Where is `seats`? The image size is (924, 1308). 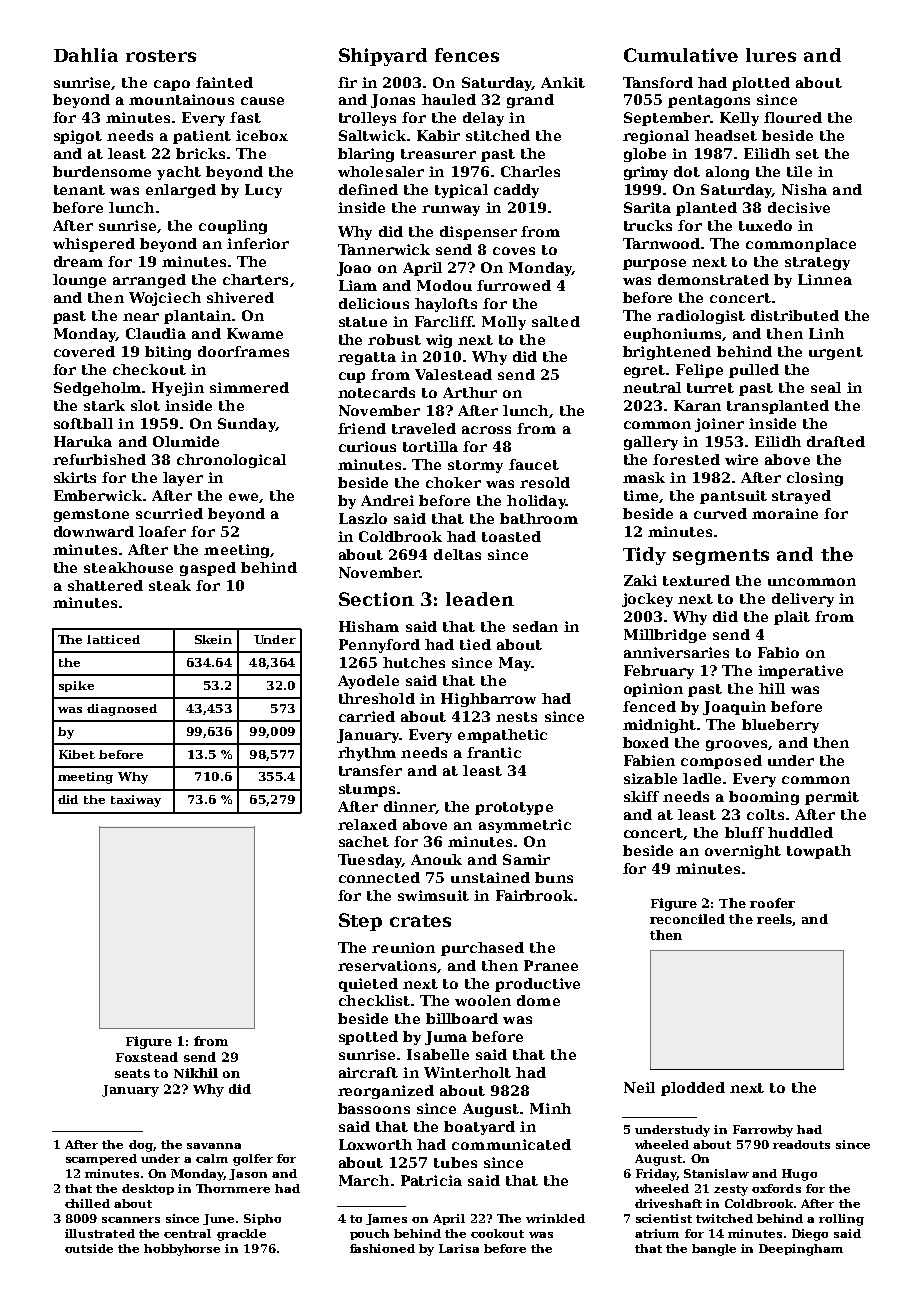
seats is located at coordinates (132, 1073).
